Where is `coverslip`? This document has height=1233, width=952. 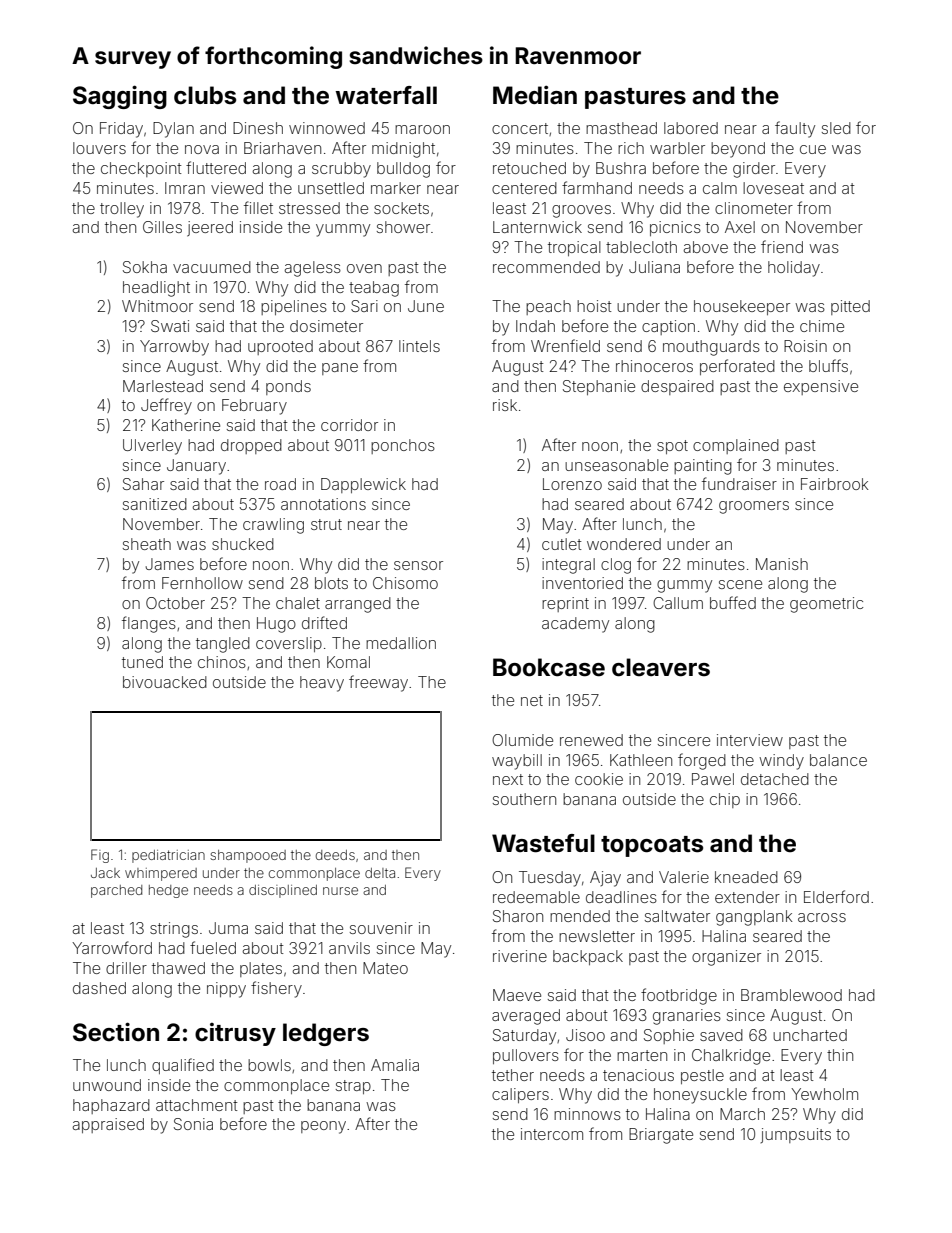
coverslip is located at coordinates (289, 644).
